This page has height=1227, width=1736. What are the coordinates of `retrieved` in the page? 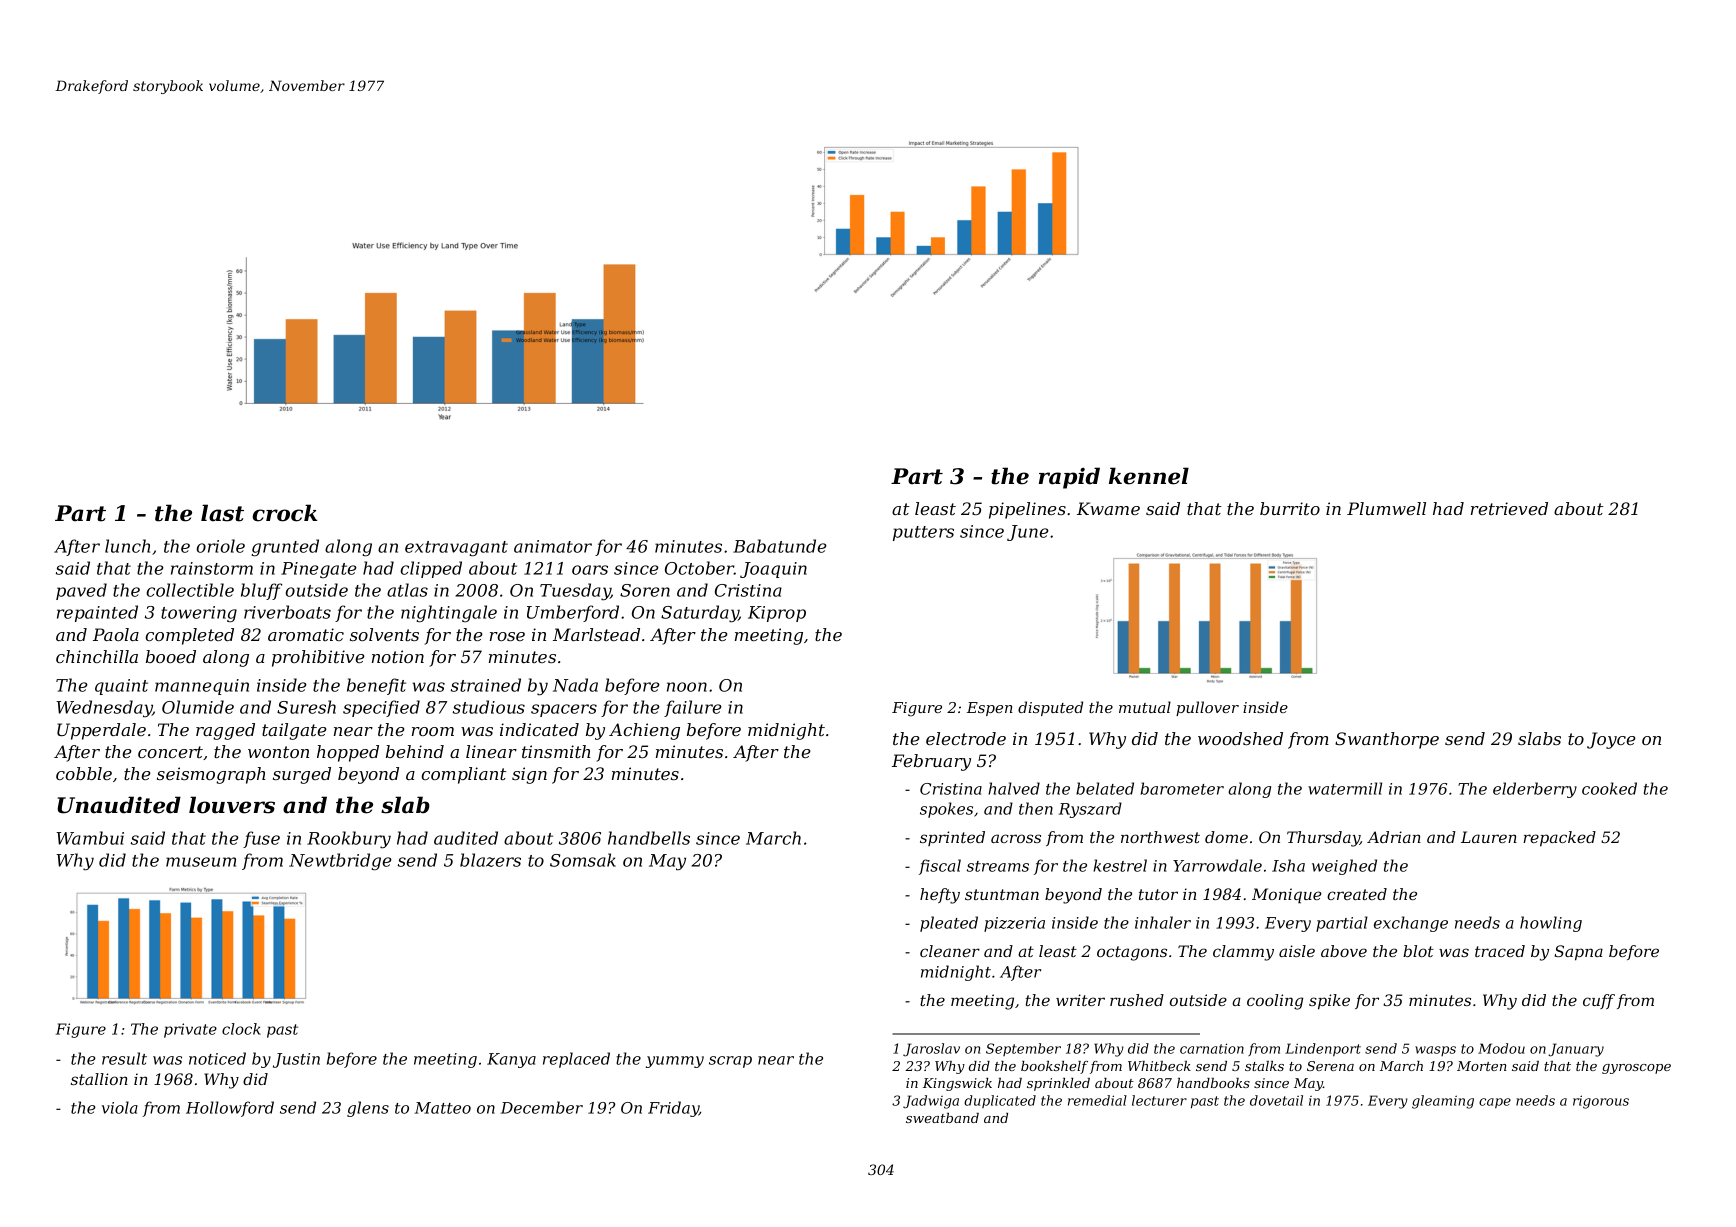 It's located at (1509, 508).
